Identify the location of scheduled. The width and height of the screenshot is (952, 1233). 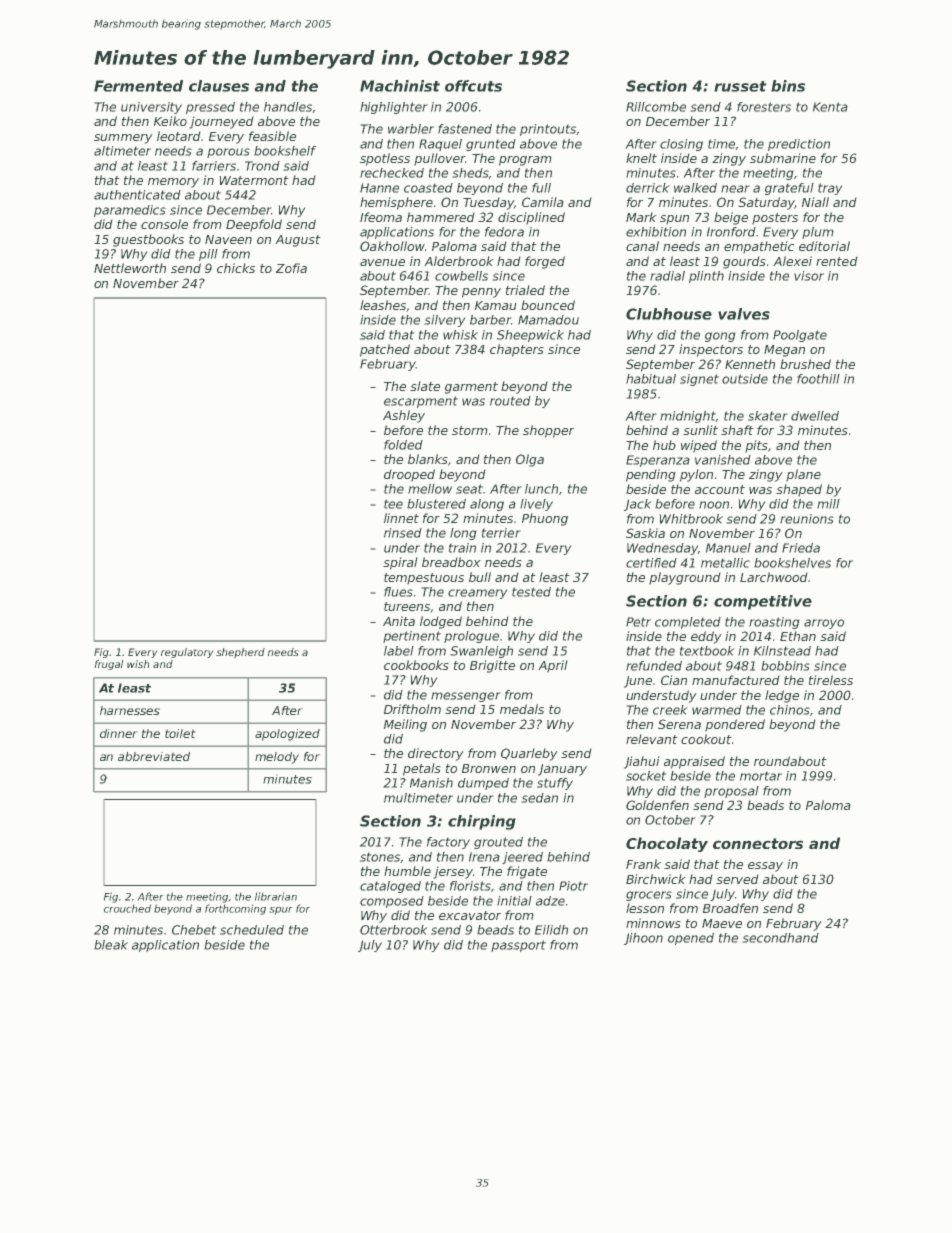
(252, 930).
